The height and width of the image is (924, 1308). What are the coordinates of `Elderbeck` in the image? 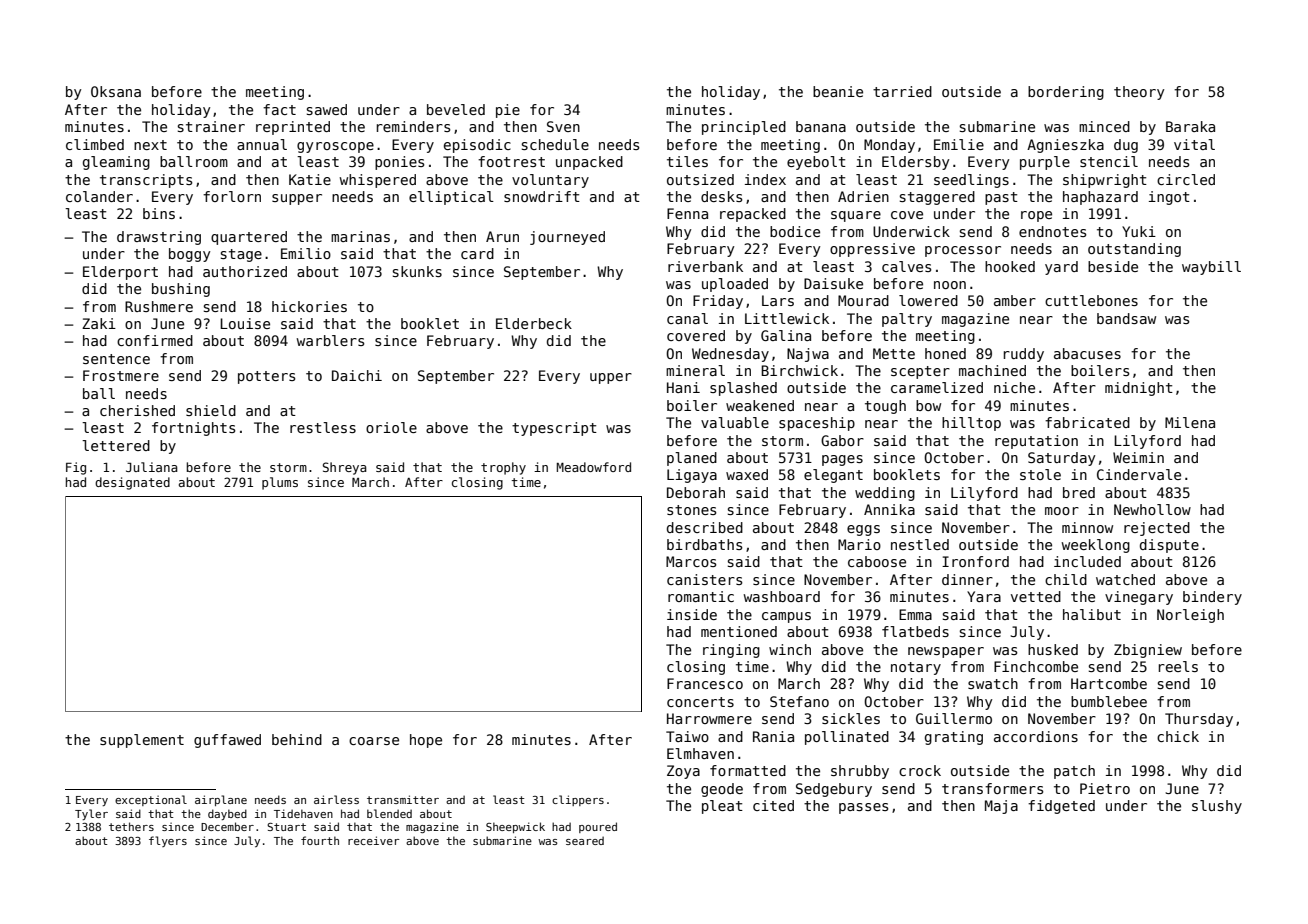 It's located at (534, 323).
